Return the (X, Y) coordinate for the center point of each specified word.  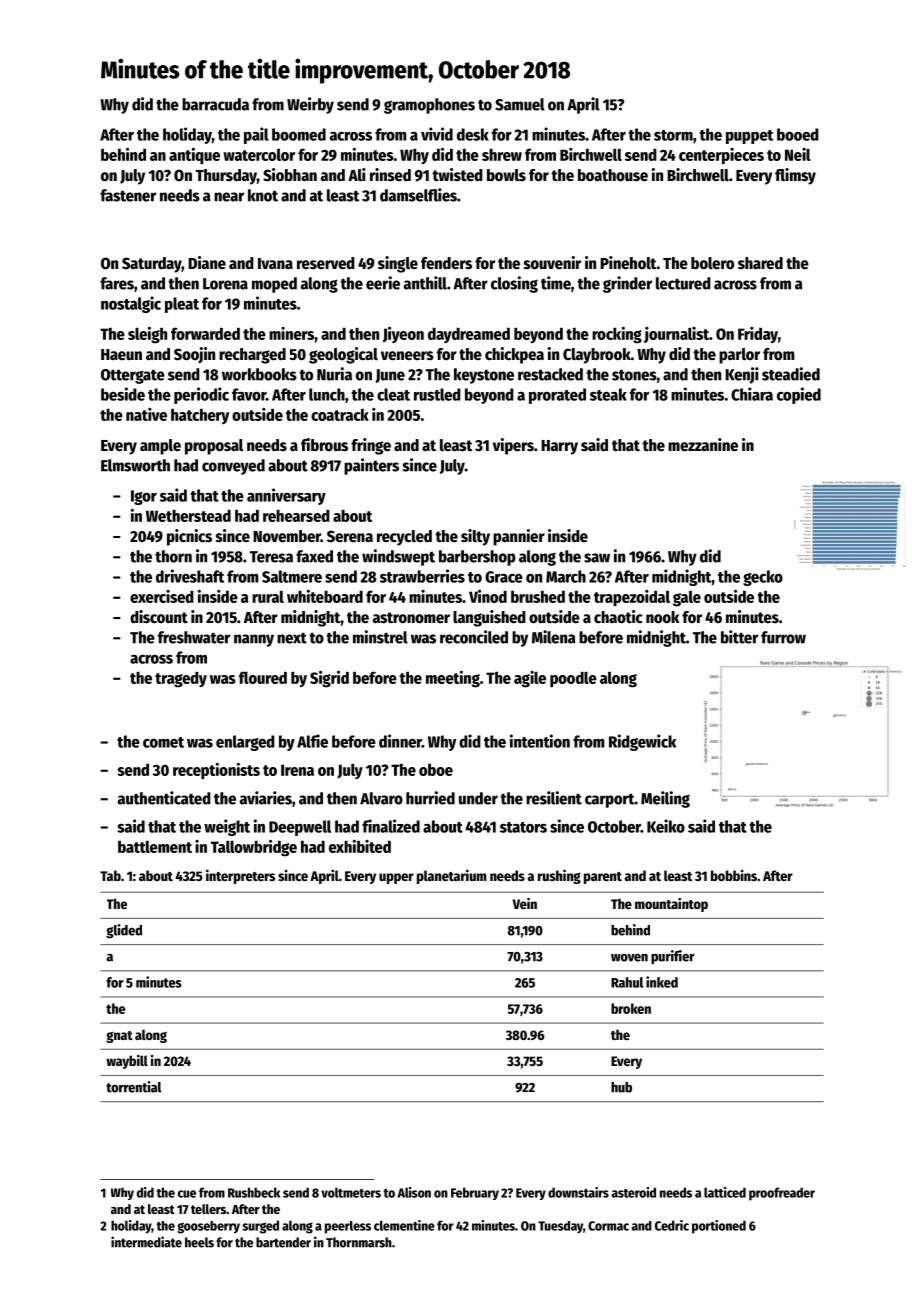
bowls (506, 175)
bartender (283, 1242)
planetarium (452, 876)
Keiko (666, 826)
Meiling (665, 799)
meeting (453, 679)
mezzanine (703, 445)
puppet (749, 137)
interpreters (240, 876)
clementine (404, 1225)
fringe (371, 446)
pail (256, 135)
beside (123, 394)
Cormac (608, 1226)
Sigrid (329, 679)
